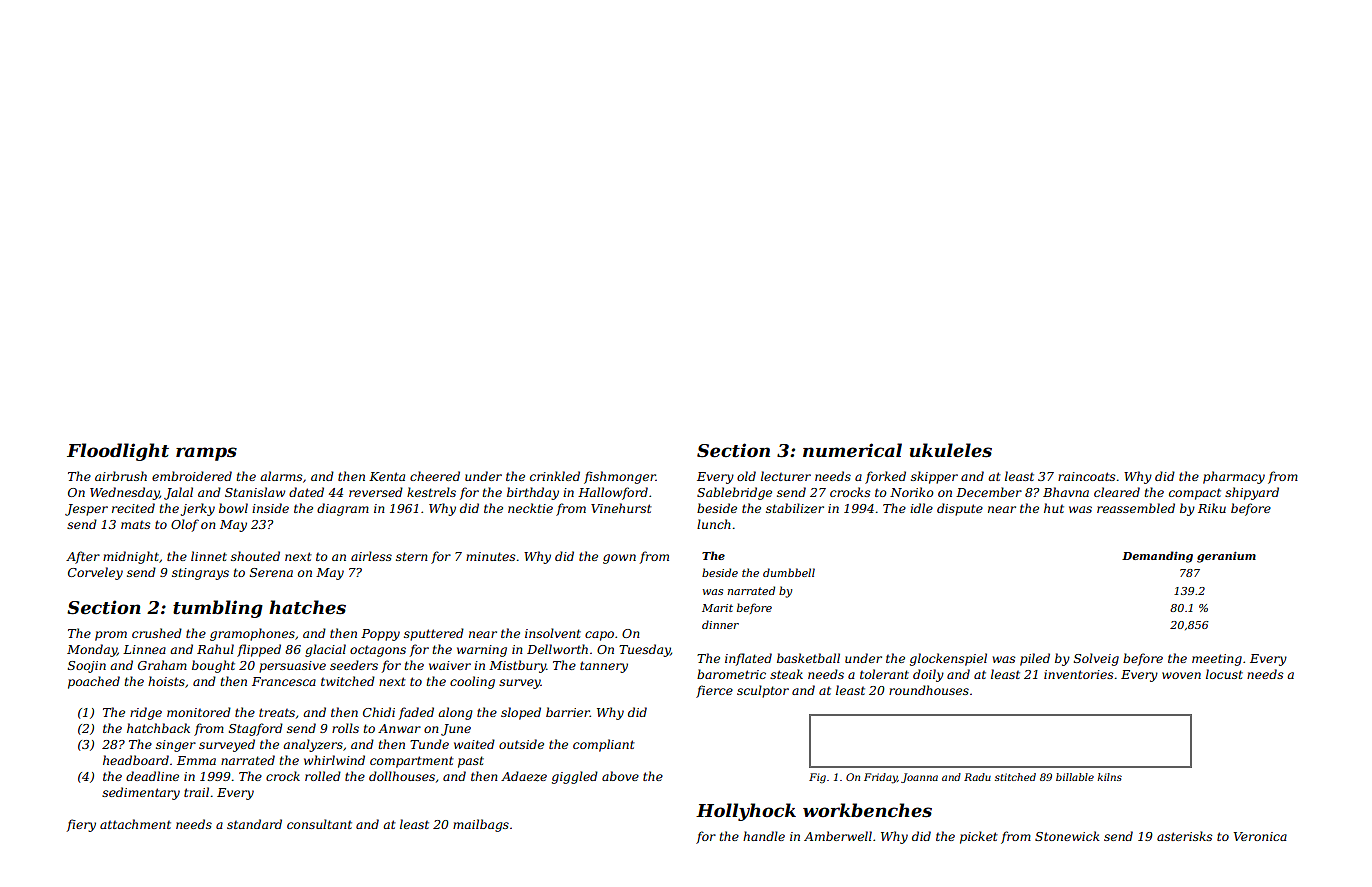 The height and width of the document is (887, 1372). I want to click on persuasive, so click(292, 667).
